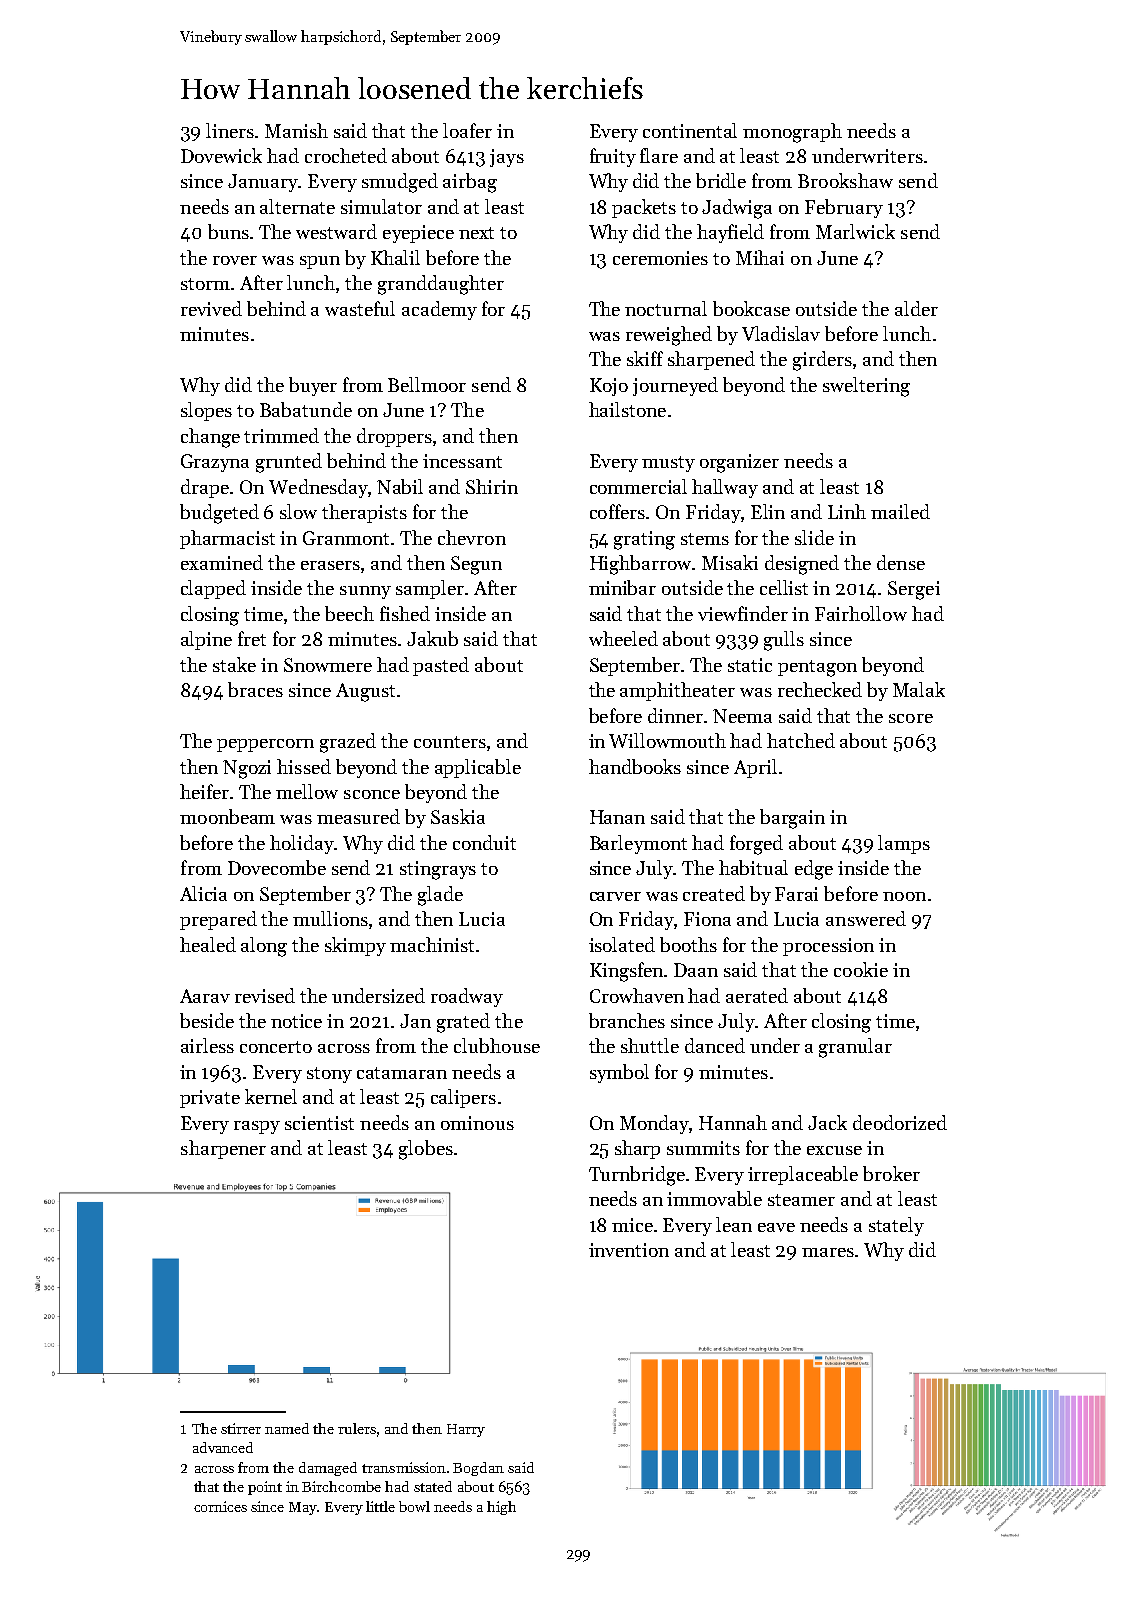 The width and height of the screenshot is (1131, 1607). What do you see at coordinates (220, 1506) in the screenshot?
I see `cornices` at bounding box center [220, 1506].
